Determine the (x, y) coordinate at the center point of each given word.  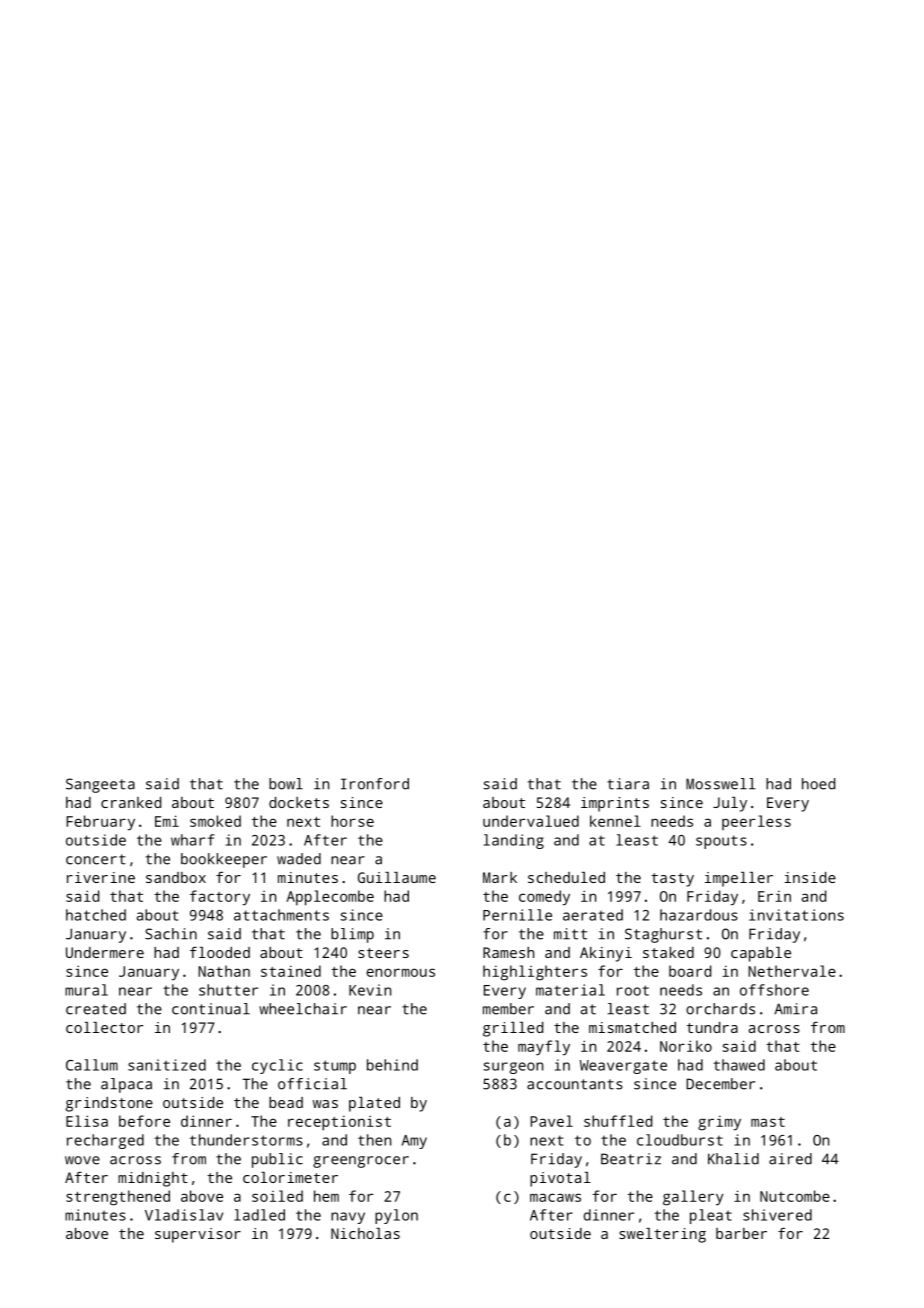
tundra (712, 1027)
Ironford (375, 784)
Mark (500, 877)
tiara (628, 784)
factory (220, 898)
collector (104, 1027)
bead (286, 1102)
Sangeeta (100, 785)
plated (374, 1104)
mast (768, 1122)
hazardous (699, 915)
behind (392, 1065)
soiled (277, 1196)
